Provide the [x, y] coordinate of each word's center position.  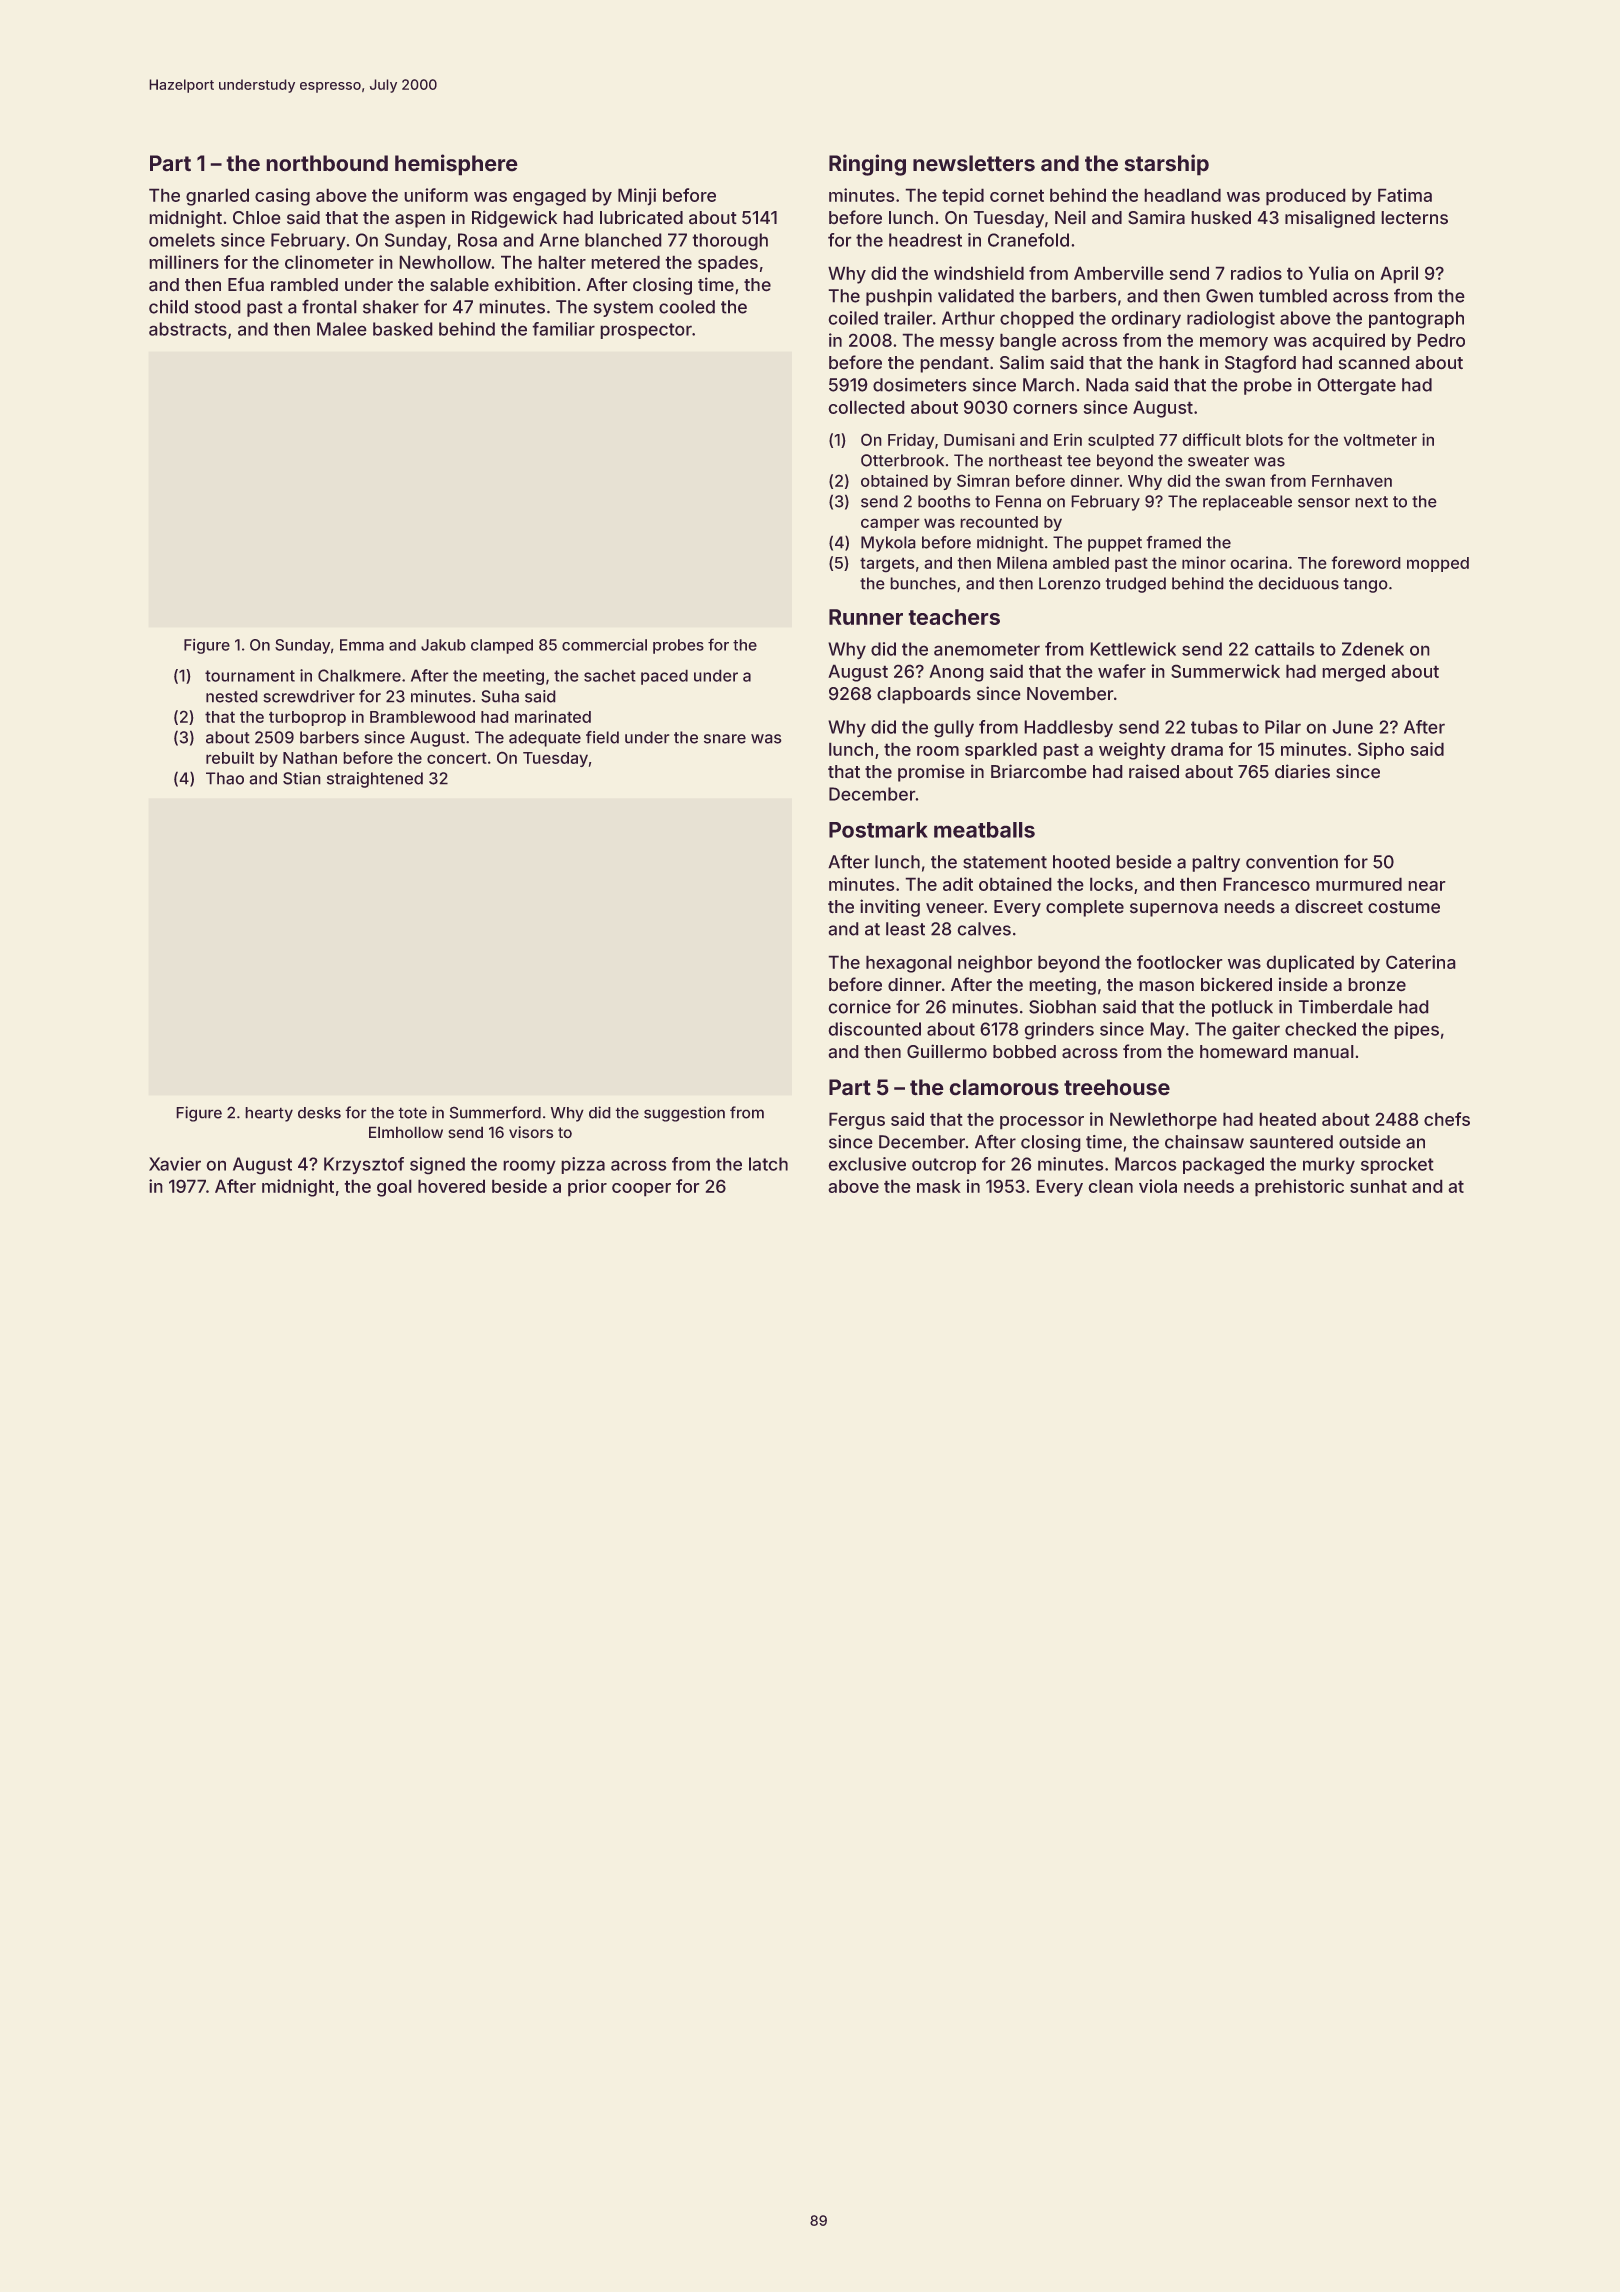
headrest [925, 240]
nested [232, 696]
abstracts [188, 329]
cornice [859, 1007]
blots [1264, 440]
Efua [246, 284]
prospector [646, 331]
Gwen [1229, 296]
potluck [1242, 1008]
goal [394, 1188]
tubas [1214, 727]
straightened [375, 780]
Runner [866, 617]
